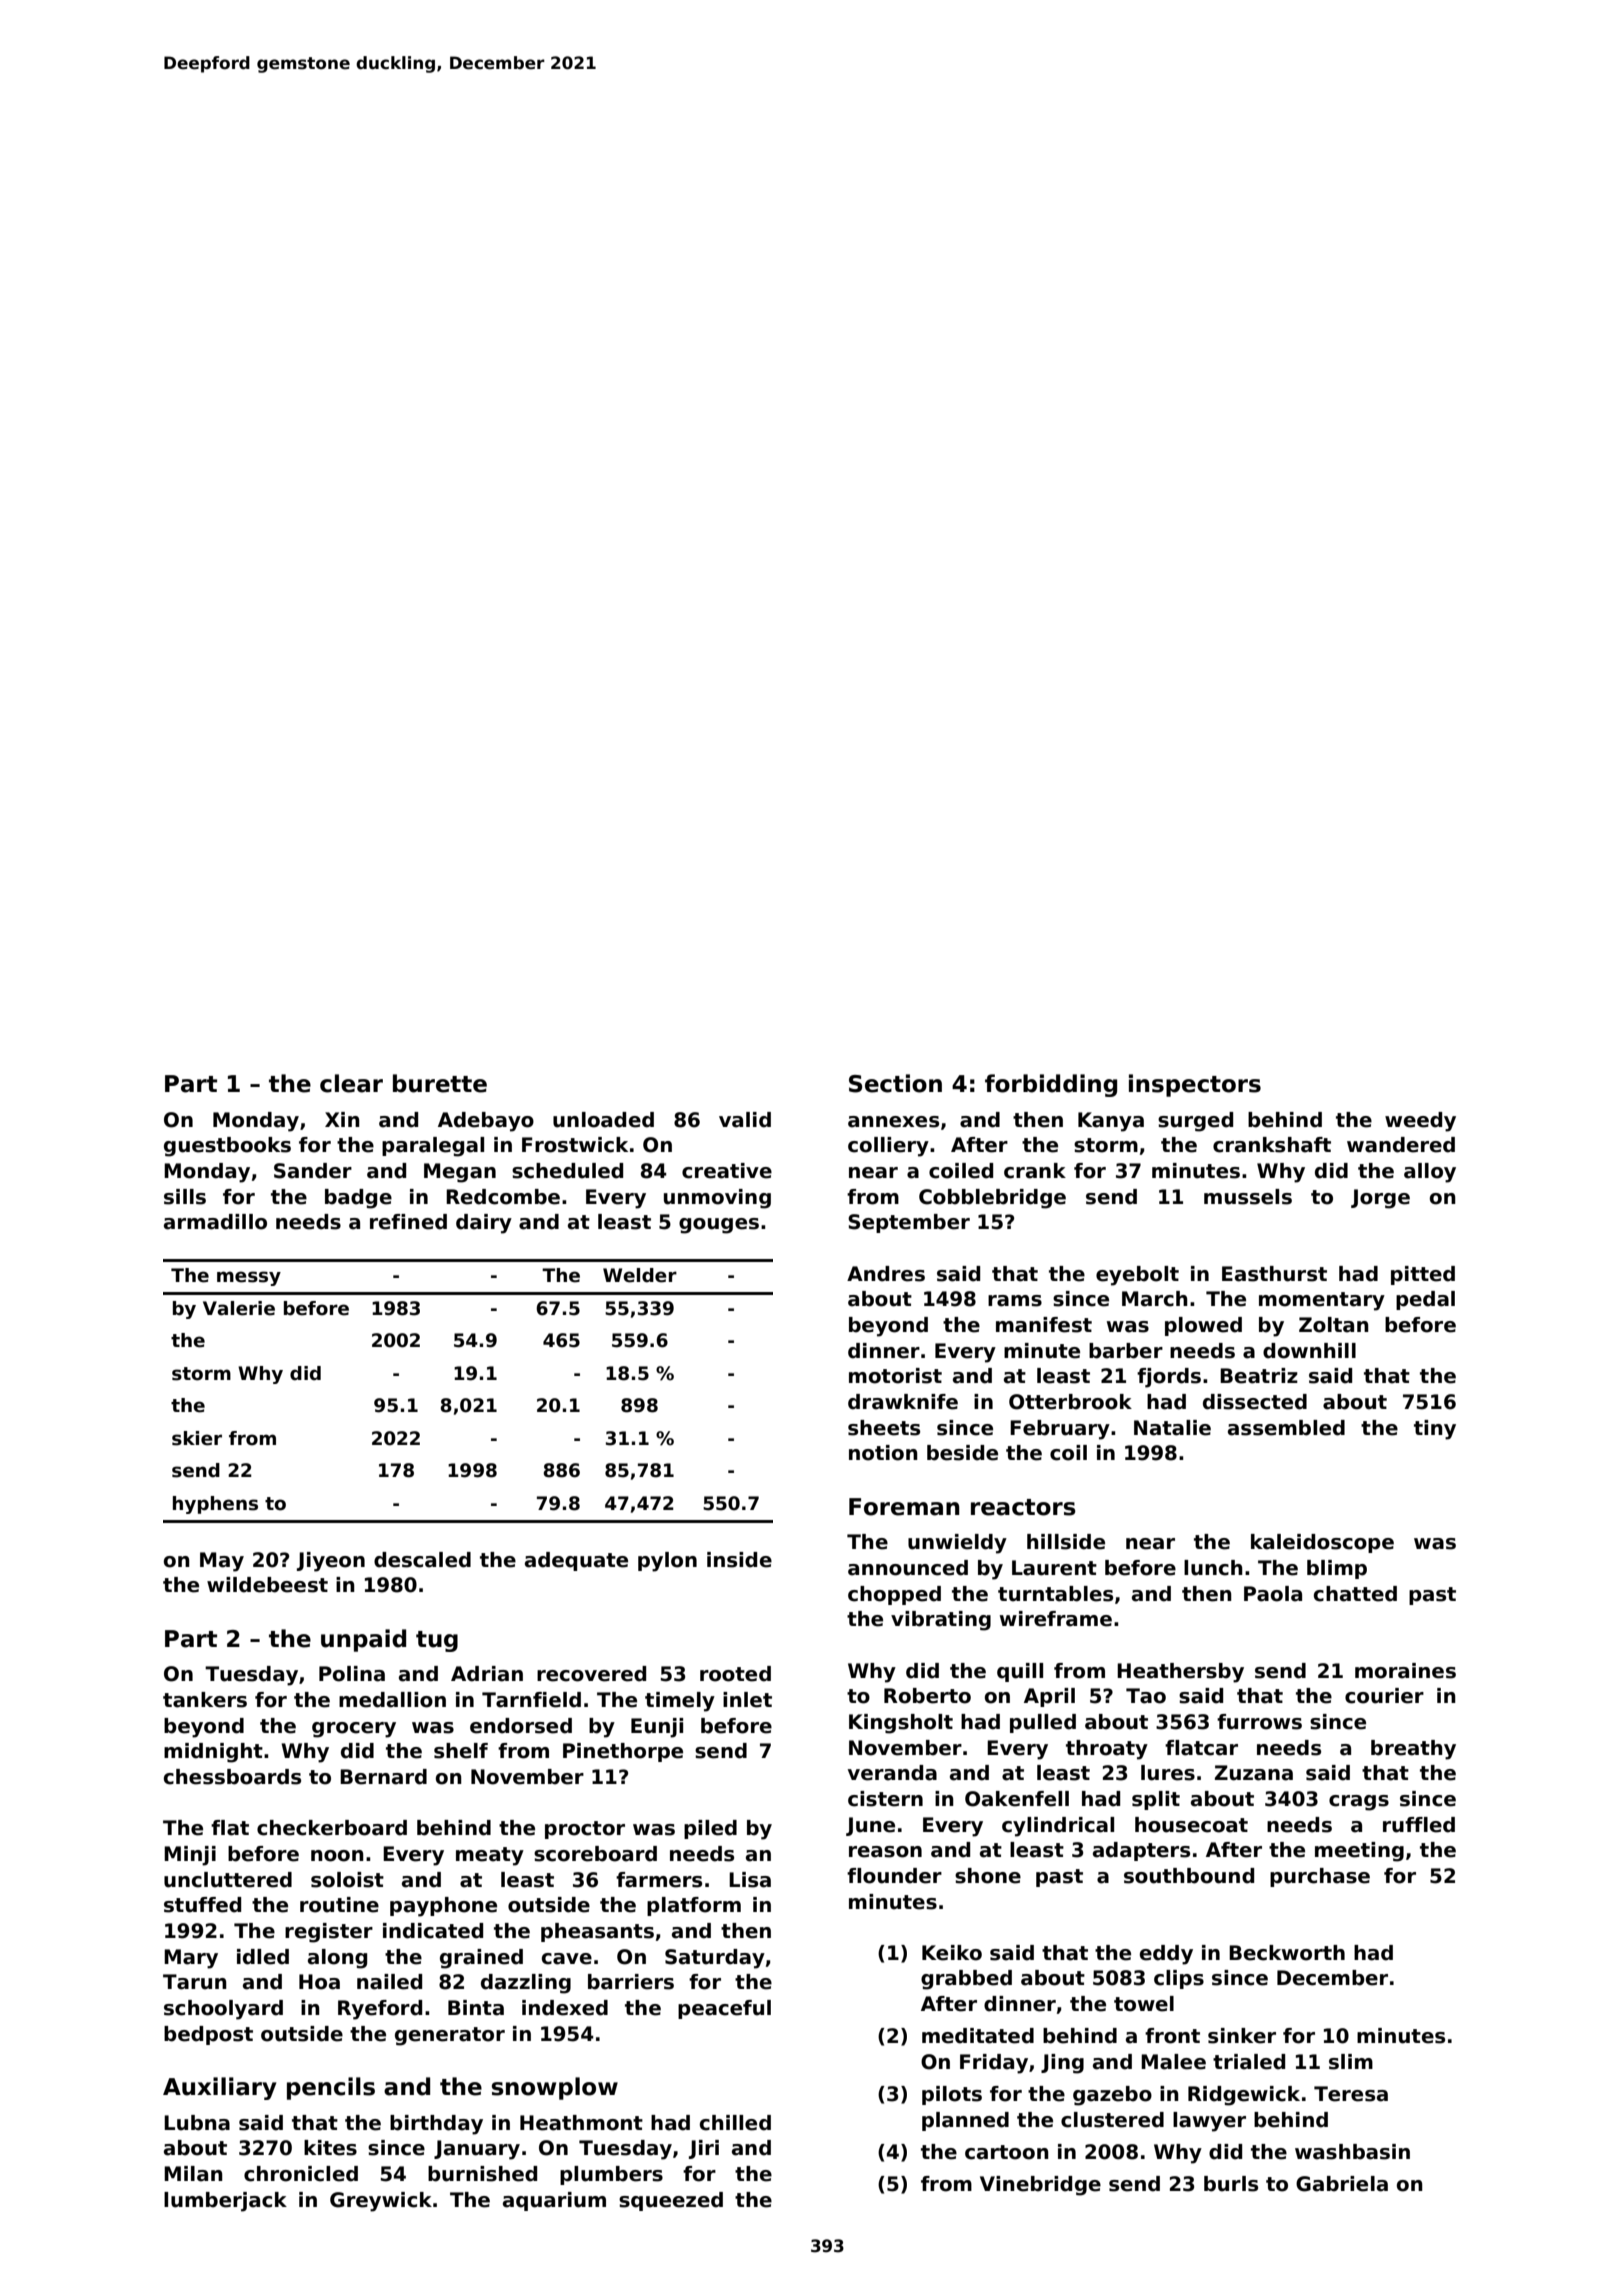 The width and height of the screenshot is (1620, 2292). What do you see at coordinates (671, 2201) in the screenshot?
I see `squeezed` at bounding box center [671, 2201].
